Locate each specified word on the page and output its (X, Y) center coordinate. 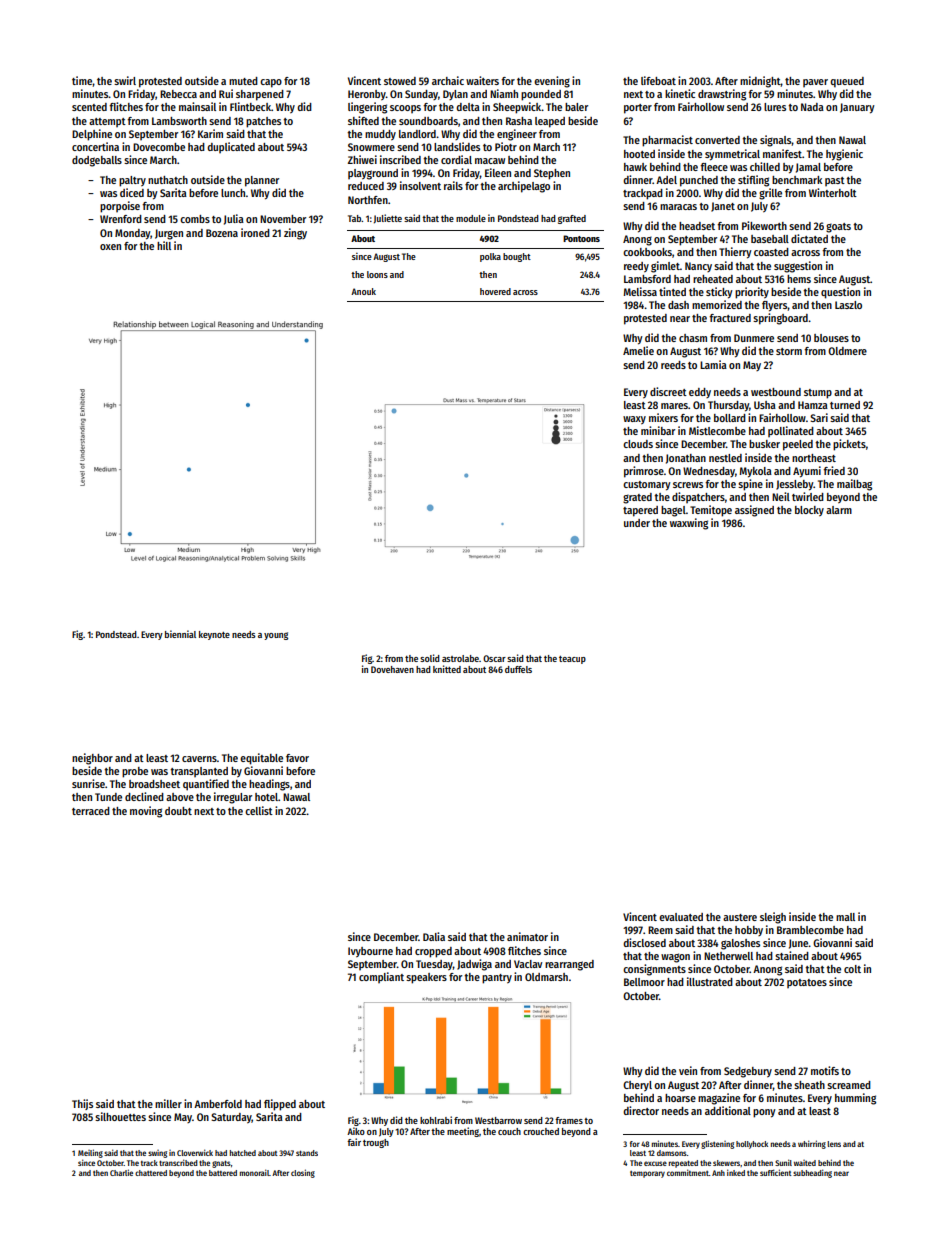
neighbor (92, 759)
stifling (753, 181)
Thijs (82, 1104)
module (471, 218)
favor (297, 758)
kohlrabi (436, 1120)
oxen (110, 247)
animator (527, 936)
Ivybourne (370, 952)
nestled (725, 458)
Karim (210, 133)
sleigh (773, 918)
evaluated (681, 917)
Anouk (363, 291)
